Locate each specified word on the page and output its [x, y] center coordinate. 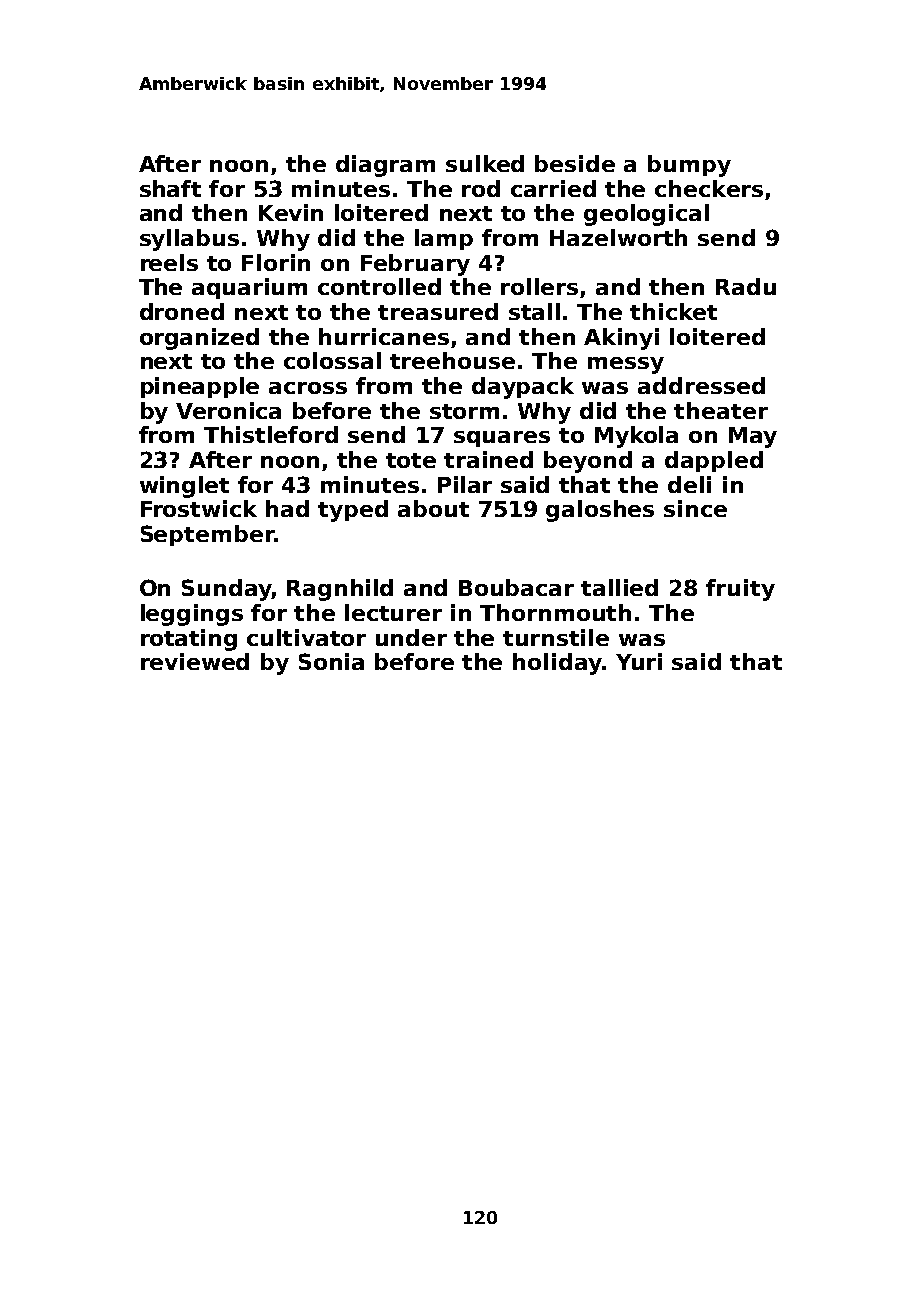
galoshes [600, 511]
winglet [184, 487]
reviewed [195, 661]
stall [534, 311]
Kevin [291, 212]
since [695, 508]
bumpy [689, 166]
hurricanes [384, 336]
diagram [385, 166]
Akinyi [621, 339]
